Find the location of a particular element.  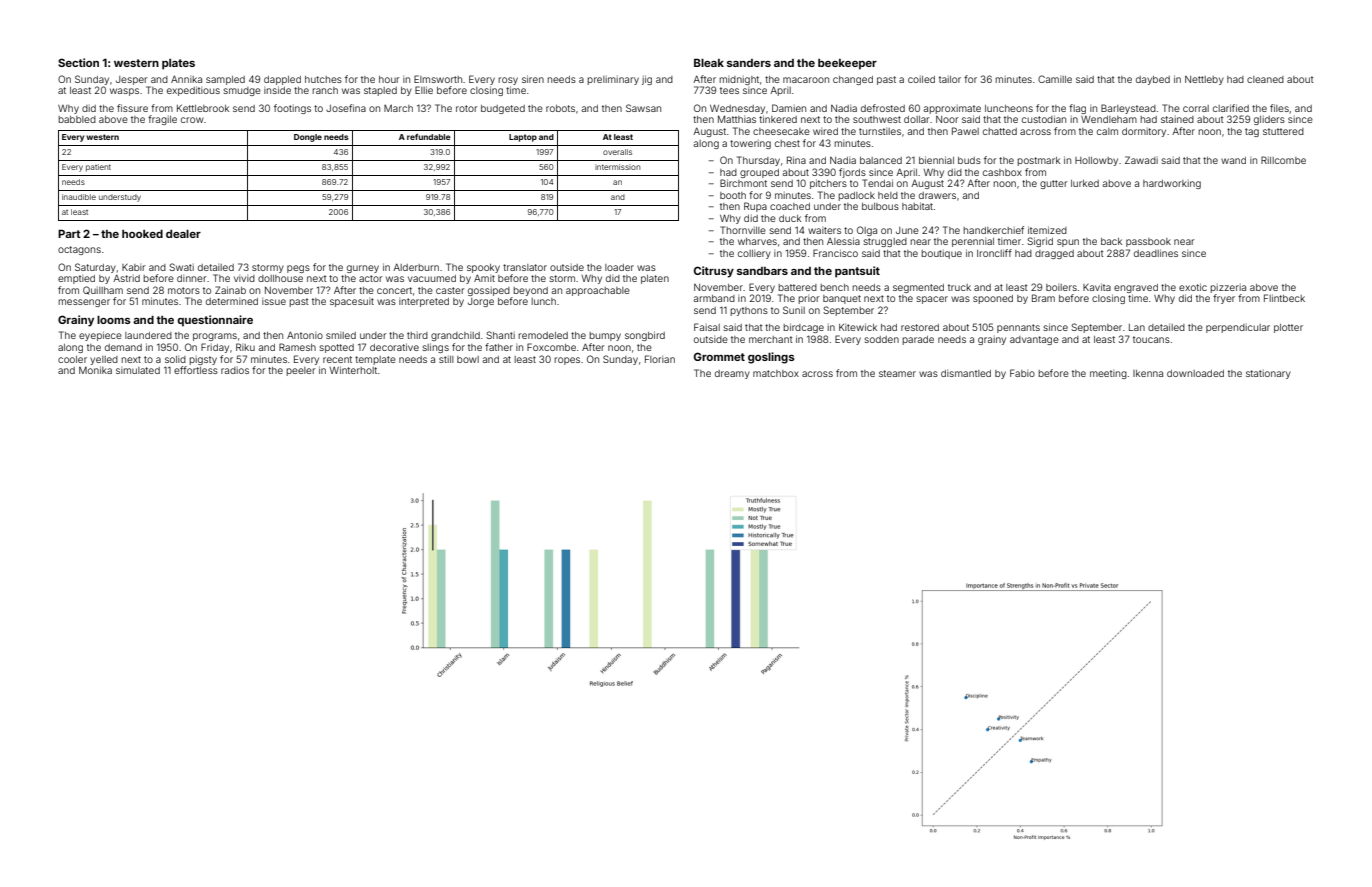

Francisco is located at coordinates (835, 253).
